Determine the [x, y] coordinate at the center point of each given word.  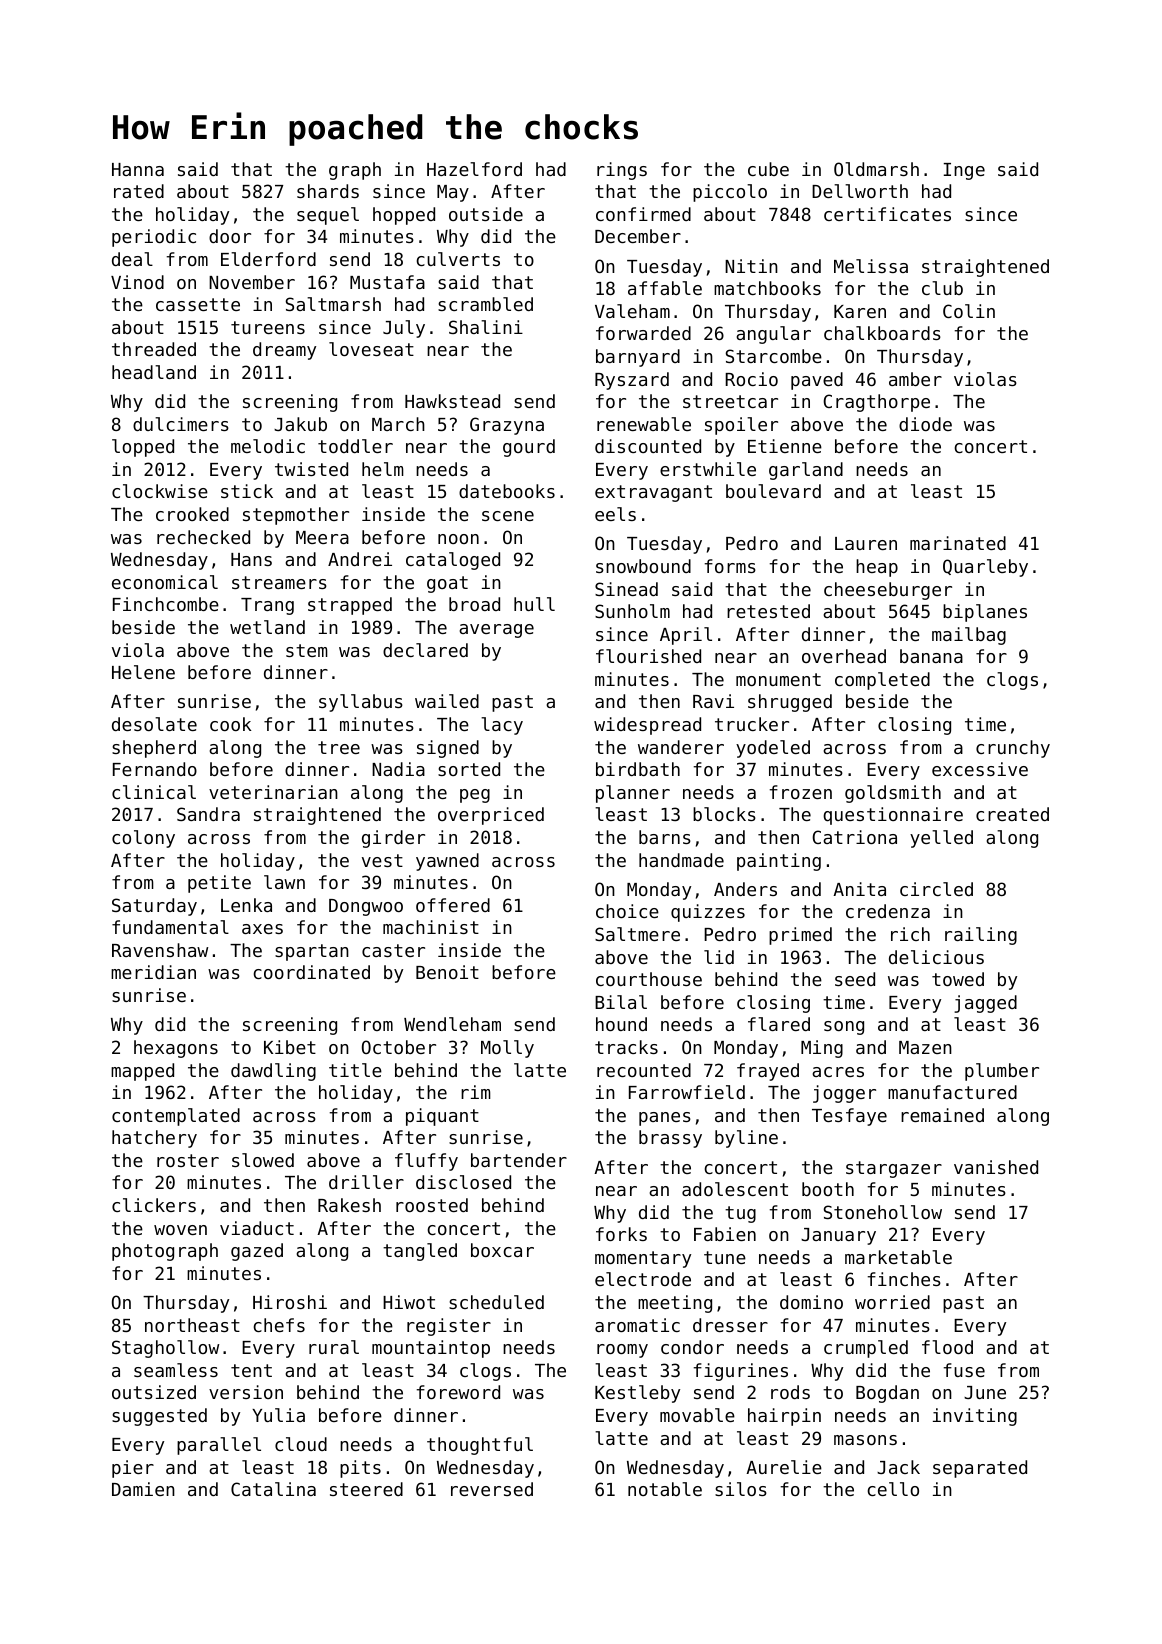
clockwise [160, 491]
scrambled [485, 304]
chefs [279, 1325]
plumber [1002, 1072]
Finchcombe [166, 604]
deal [132, 259]
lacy [502, 726]
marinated [958, 543]
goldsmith [893, 794]
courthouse [649, 979]
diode [925, 424]
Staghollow [165, 1349]
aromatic [637, 1325]
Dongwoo [366, 907]
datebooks [507, 491]
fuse [964, 1370]
